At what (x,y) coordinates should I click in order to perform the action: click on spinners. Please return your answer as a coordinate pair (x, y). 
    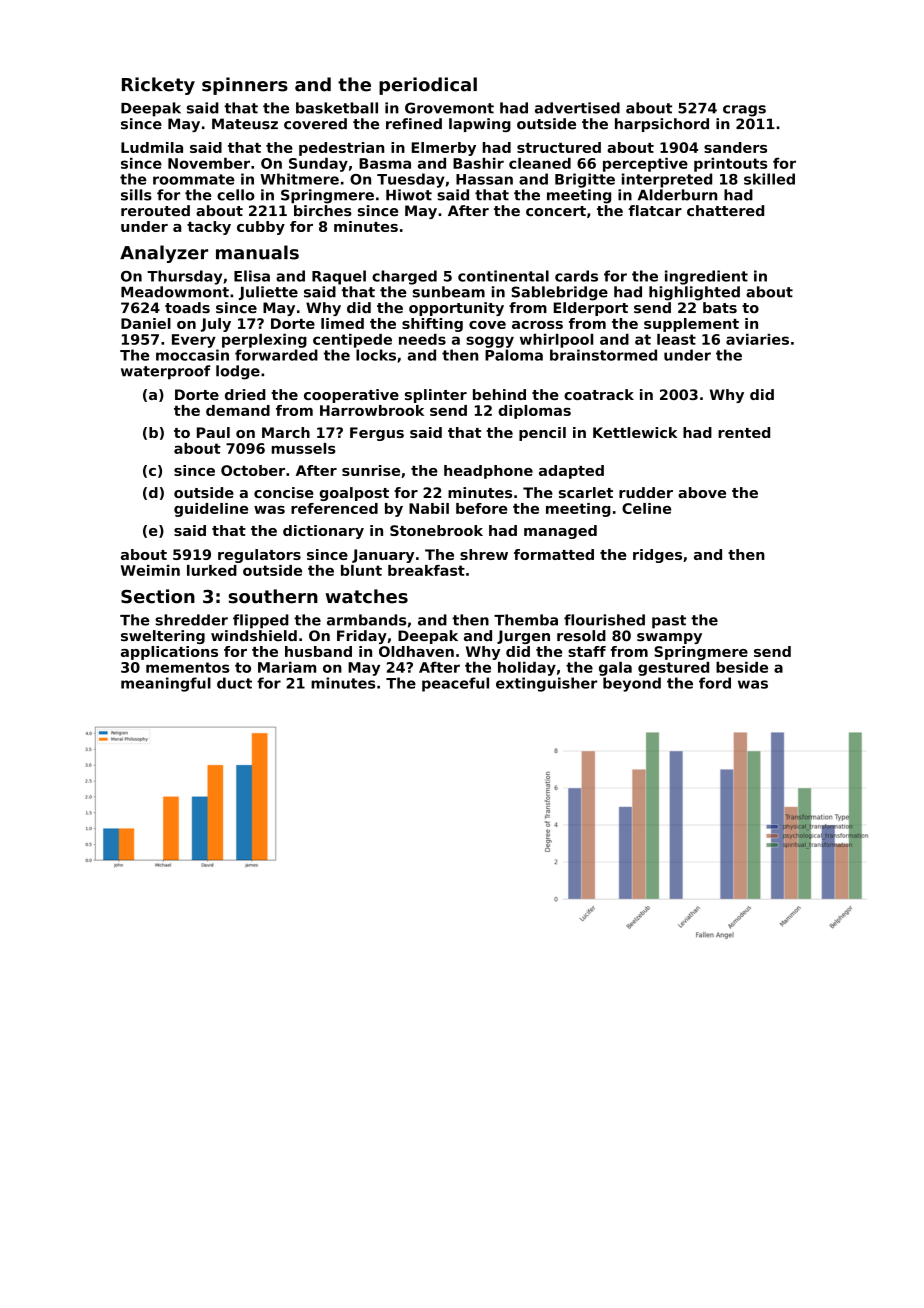
    Looking at the image, I should click on (245, 86).
